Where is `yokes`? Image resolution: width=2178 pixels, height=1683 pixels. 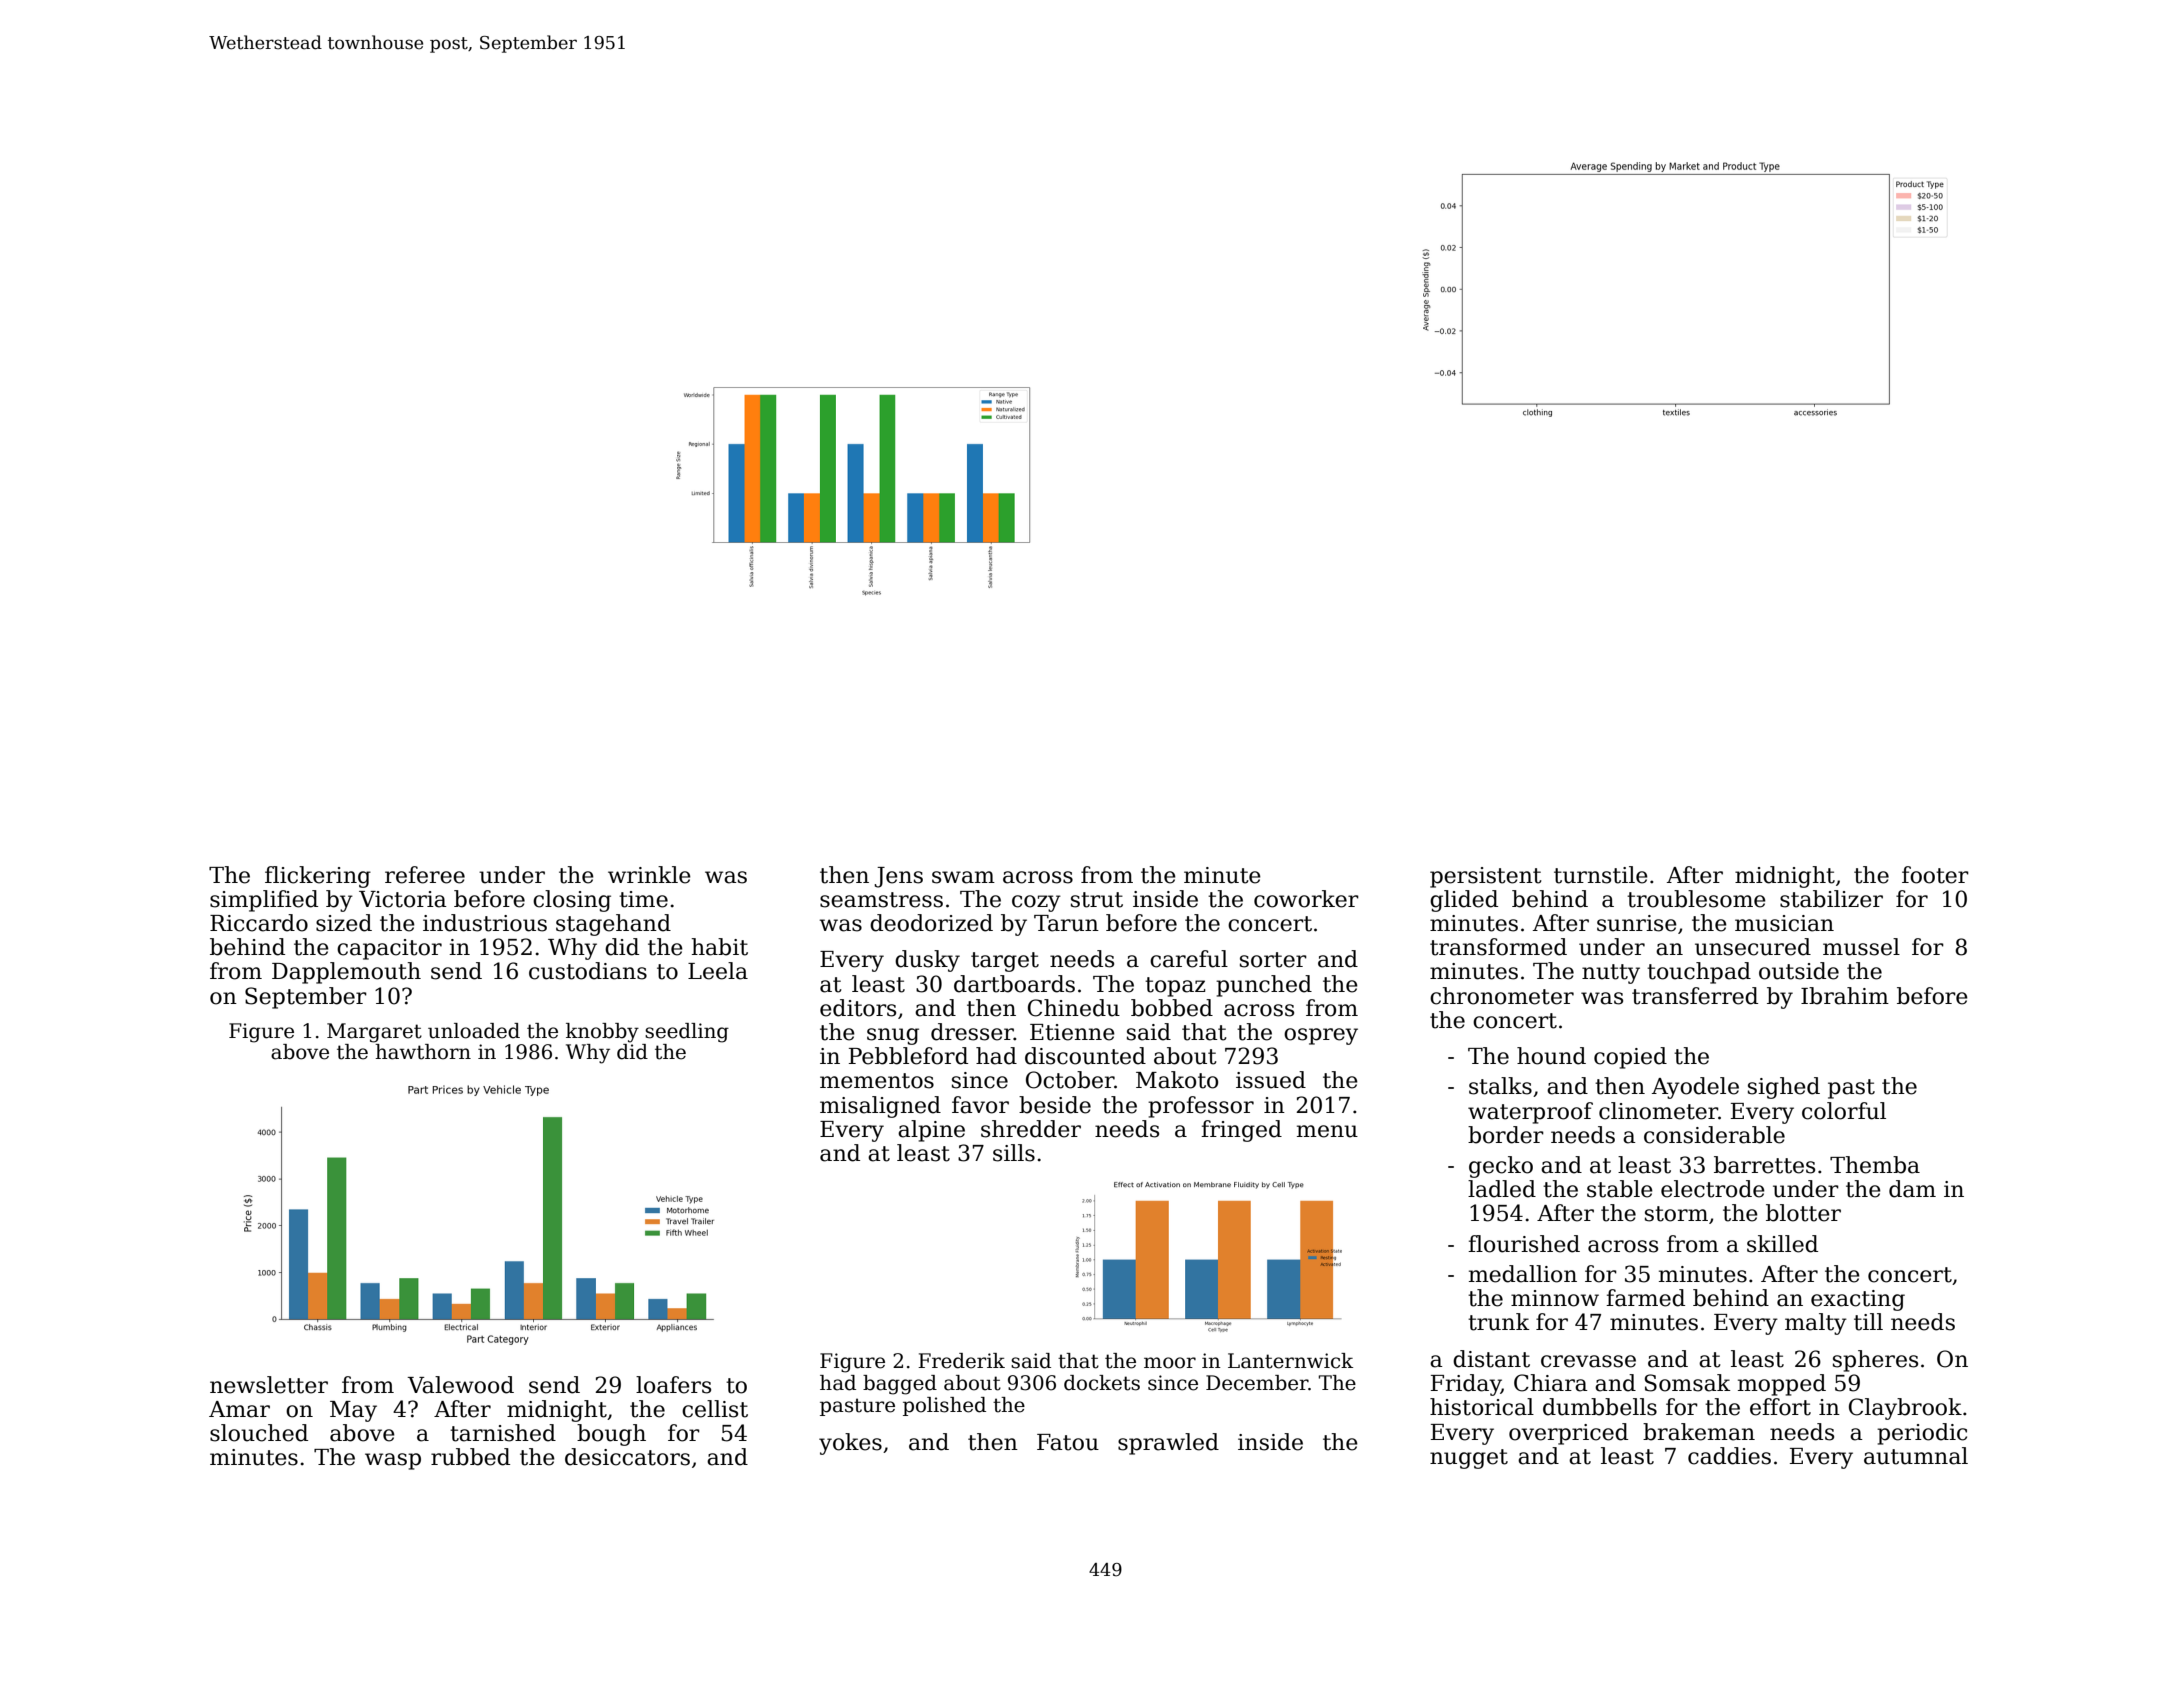
yokes is located at coordinates (850, 1444).
